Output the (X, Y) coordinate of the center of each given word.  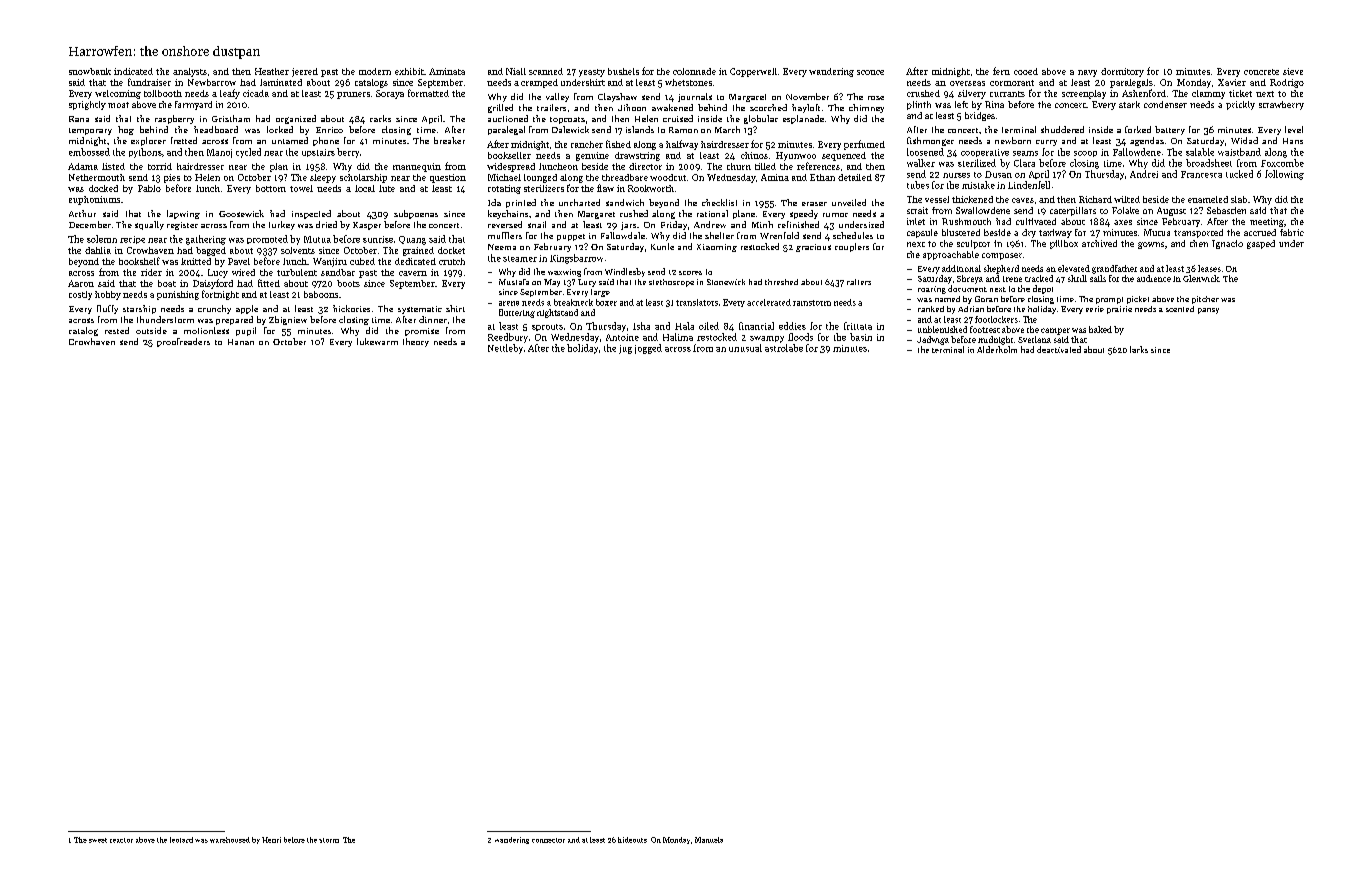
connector (548, 840)
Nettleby (505, 349)
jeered (305, 72)
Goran (986, 299)
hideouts (632, 840)
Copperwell (753, 72)
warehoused (230, 840)
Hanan (241, 342)
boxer (606, 302)
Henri (271, 840)
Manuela (709, 840)
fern (1001, 71)
